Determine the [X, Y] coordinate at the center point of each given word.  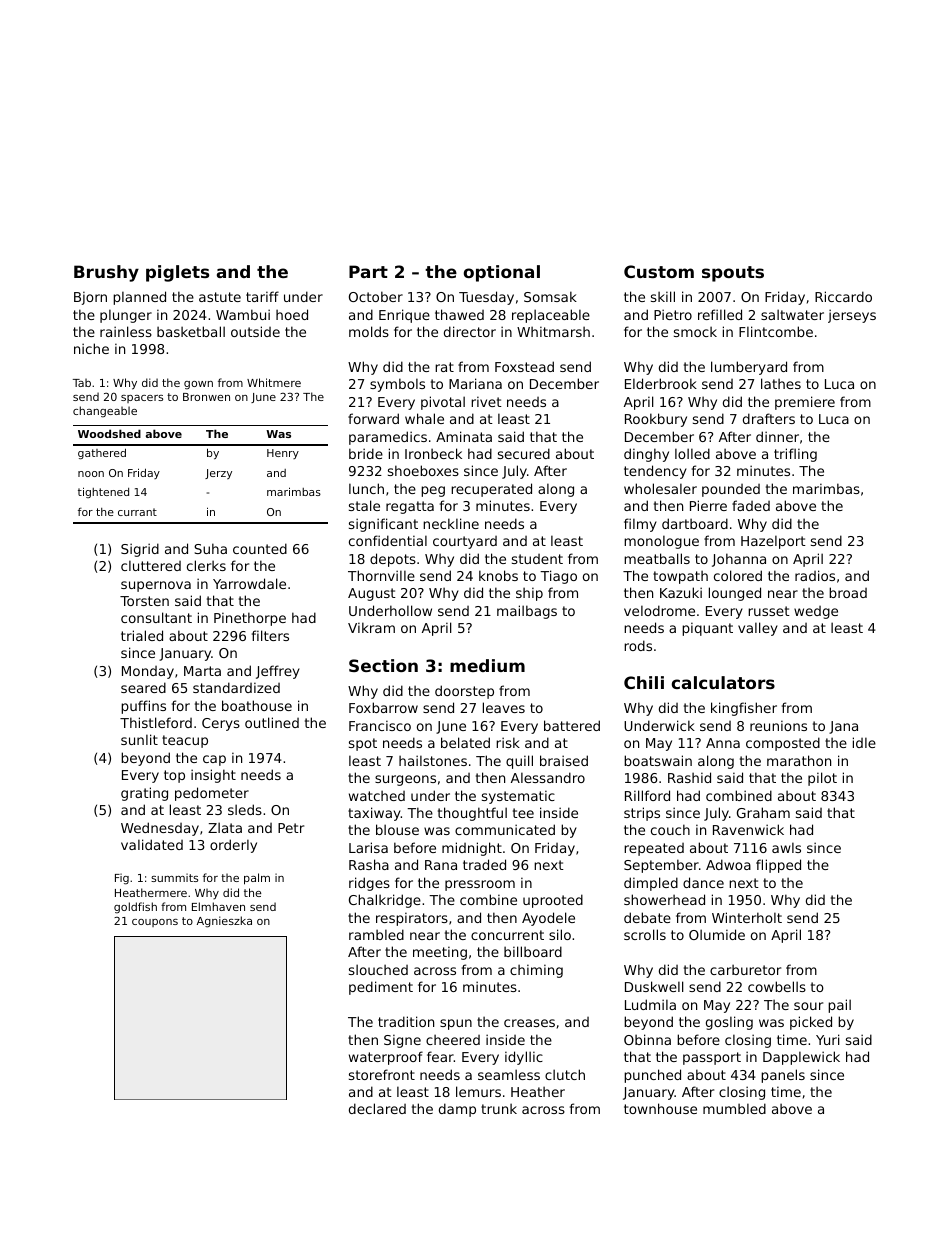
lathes [781, 383]
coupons [155, 923]
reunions [778, 725]
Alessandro [548, 777]
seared [143, 687]
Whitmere [274, 382]
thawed [459, 314]
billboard [533, 951]
